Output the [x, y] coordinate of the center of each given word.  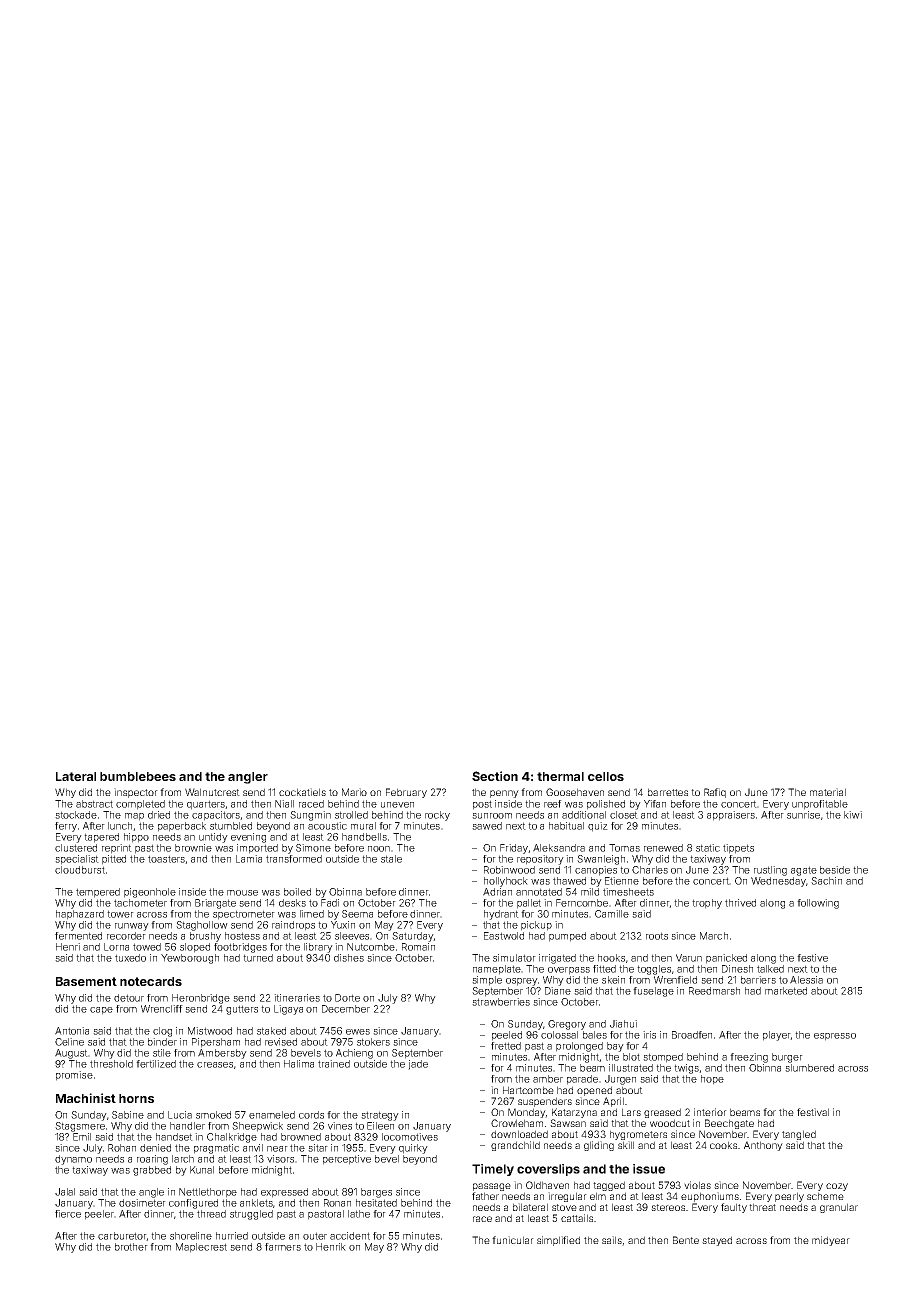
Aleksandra [559, 848]
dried [159, 815]
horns [136, 1098]
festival [813, 1112]
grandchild [515, 1146]
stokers [373, 1042]
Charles [650, 870]
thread [211, 1214]
